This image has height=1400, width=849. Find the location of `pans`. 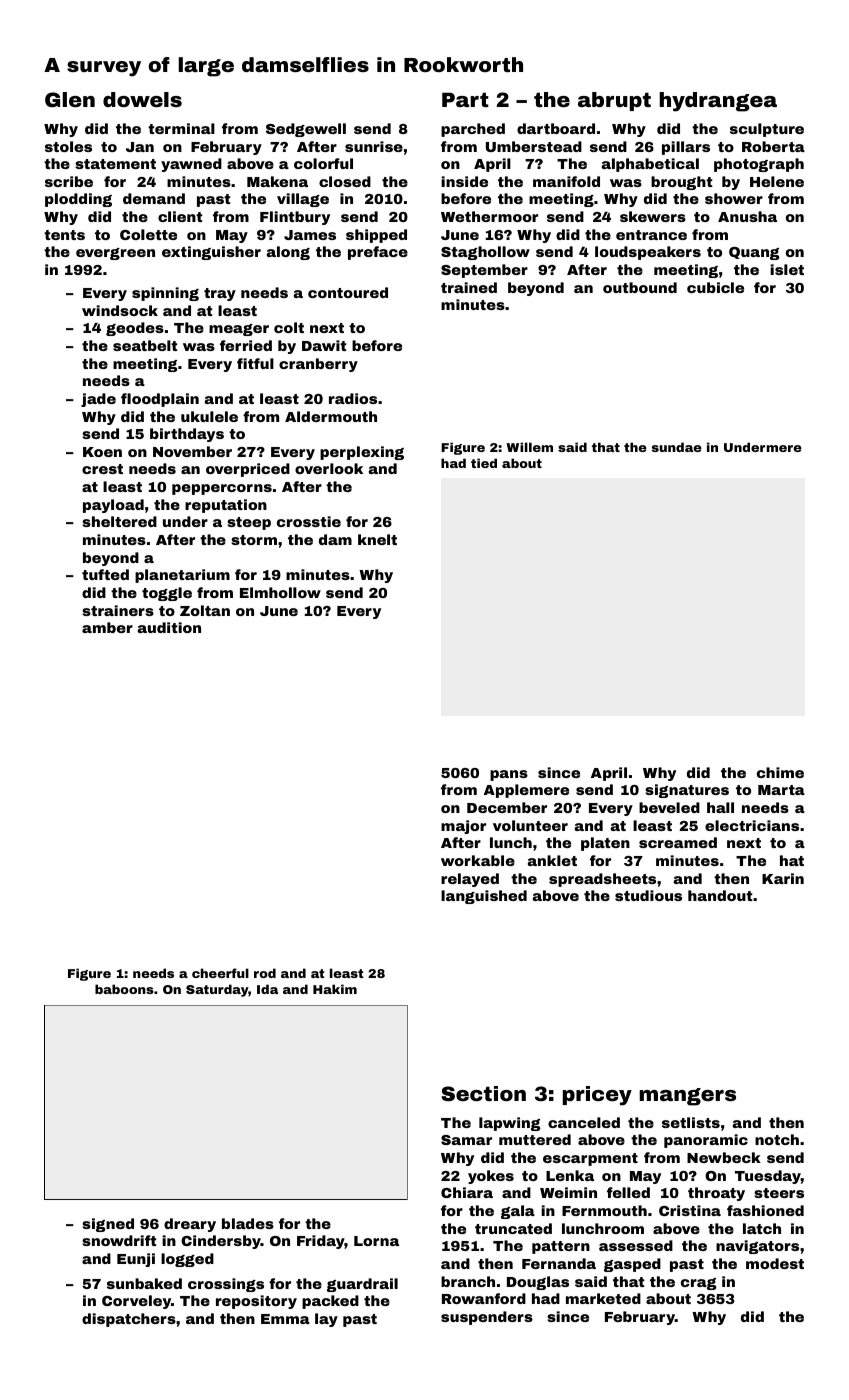

pans is located at coordinates (509, 775).
